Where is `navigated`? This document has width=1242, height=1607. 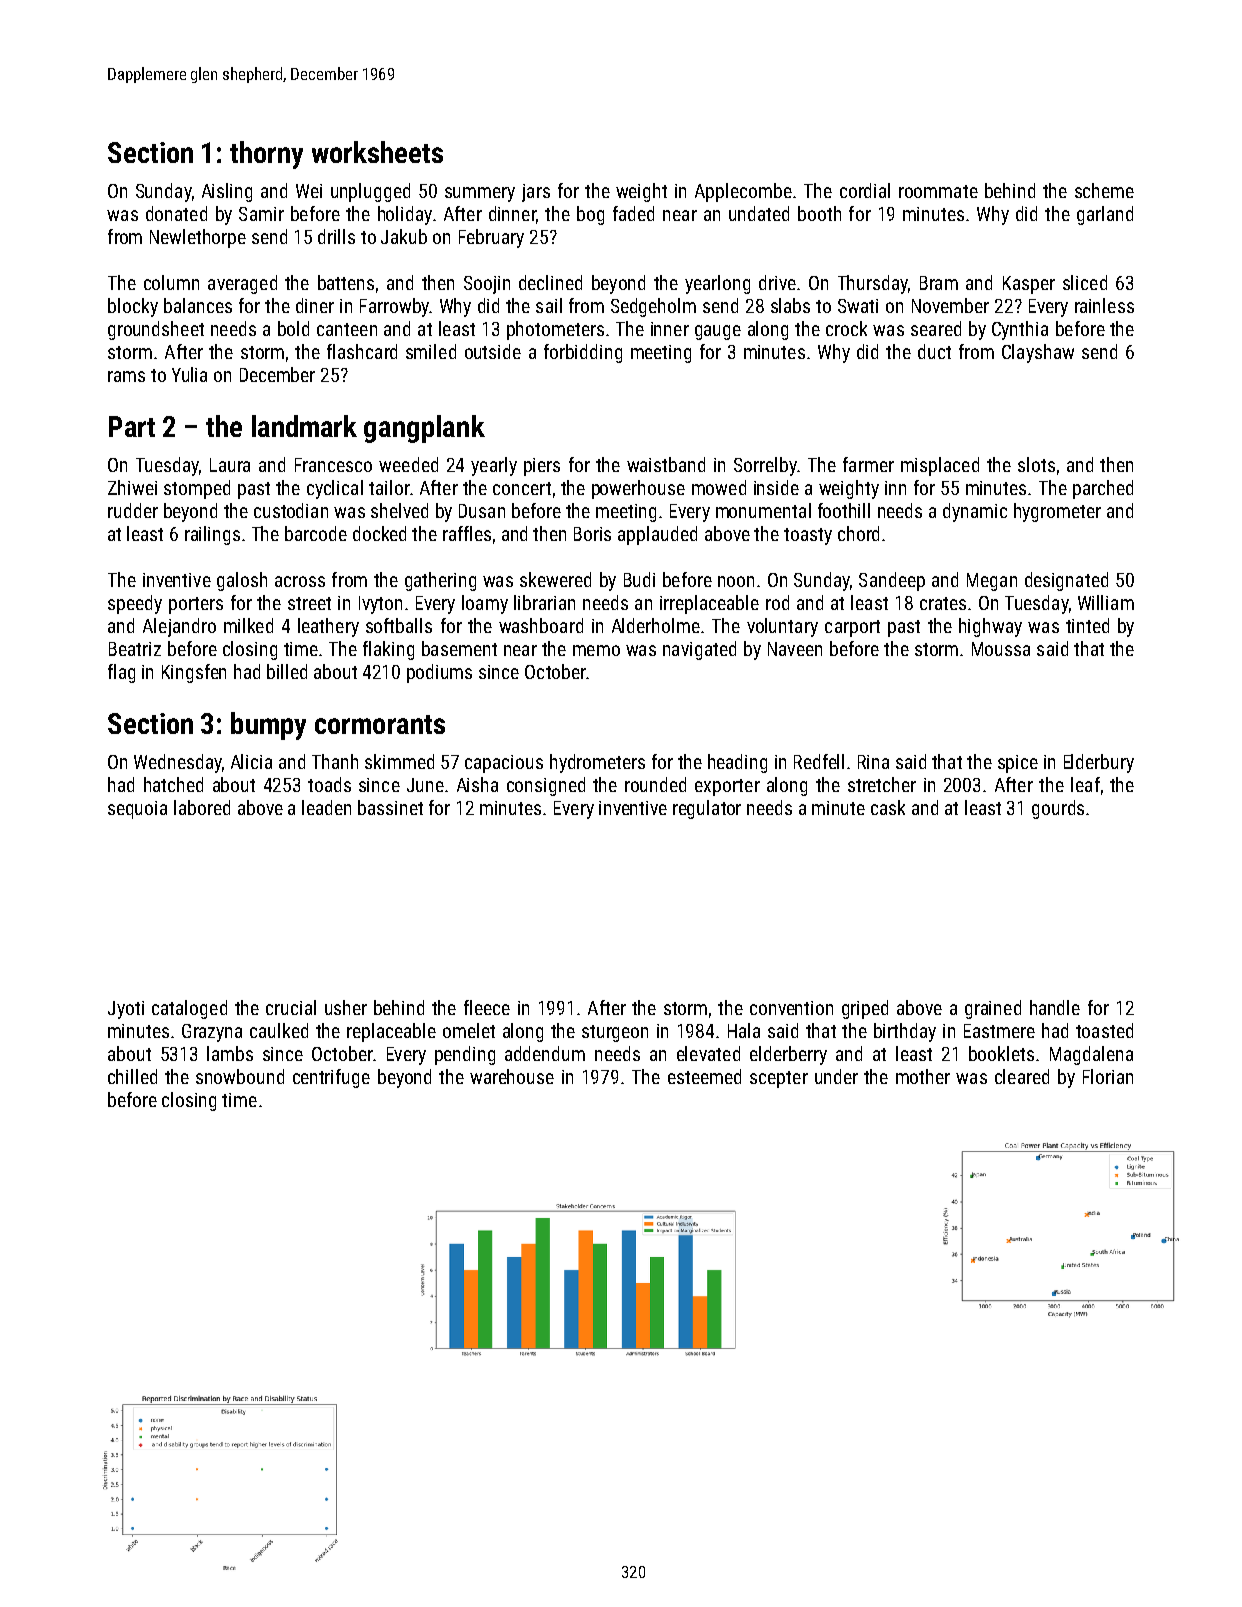
navigated is located at coordinates (699, 650).
